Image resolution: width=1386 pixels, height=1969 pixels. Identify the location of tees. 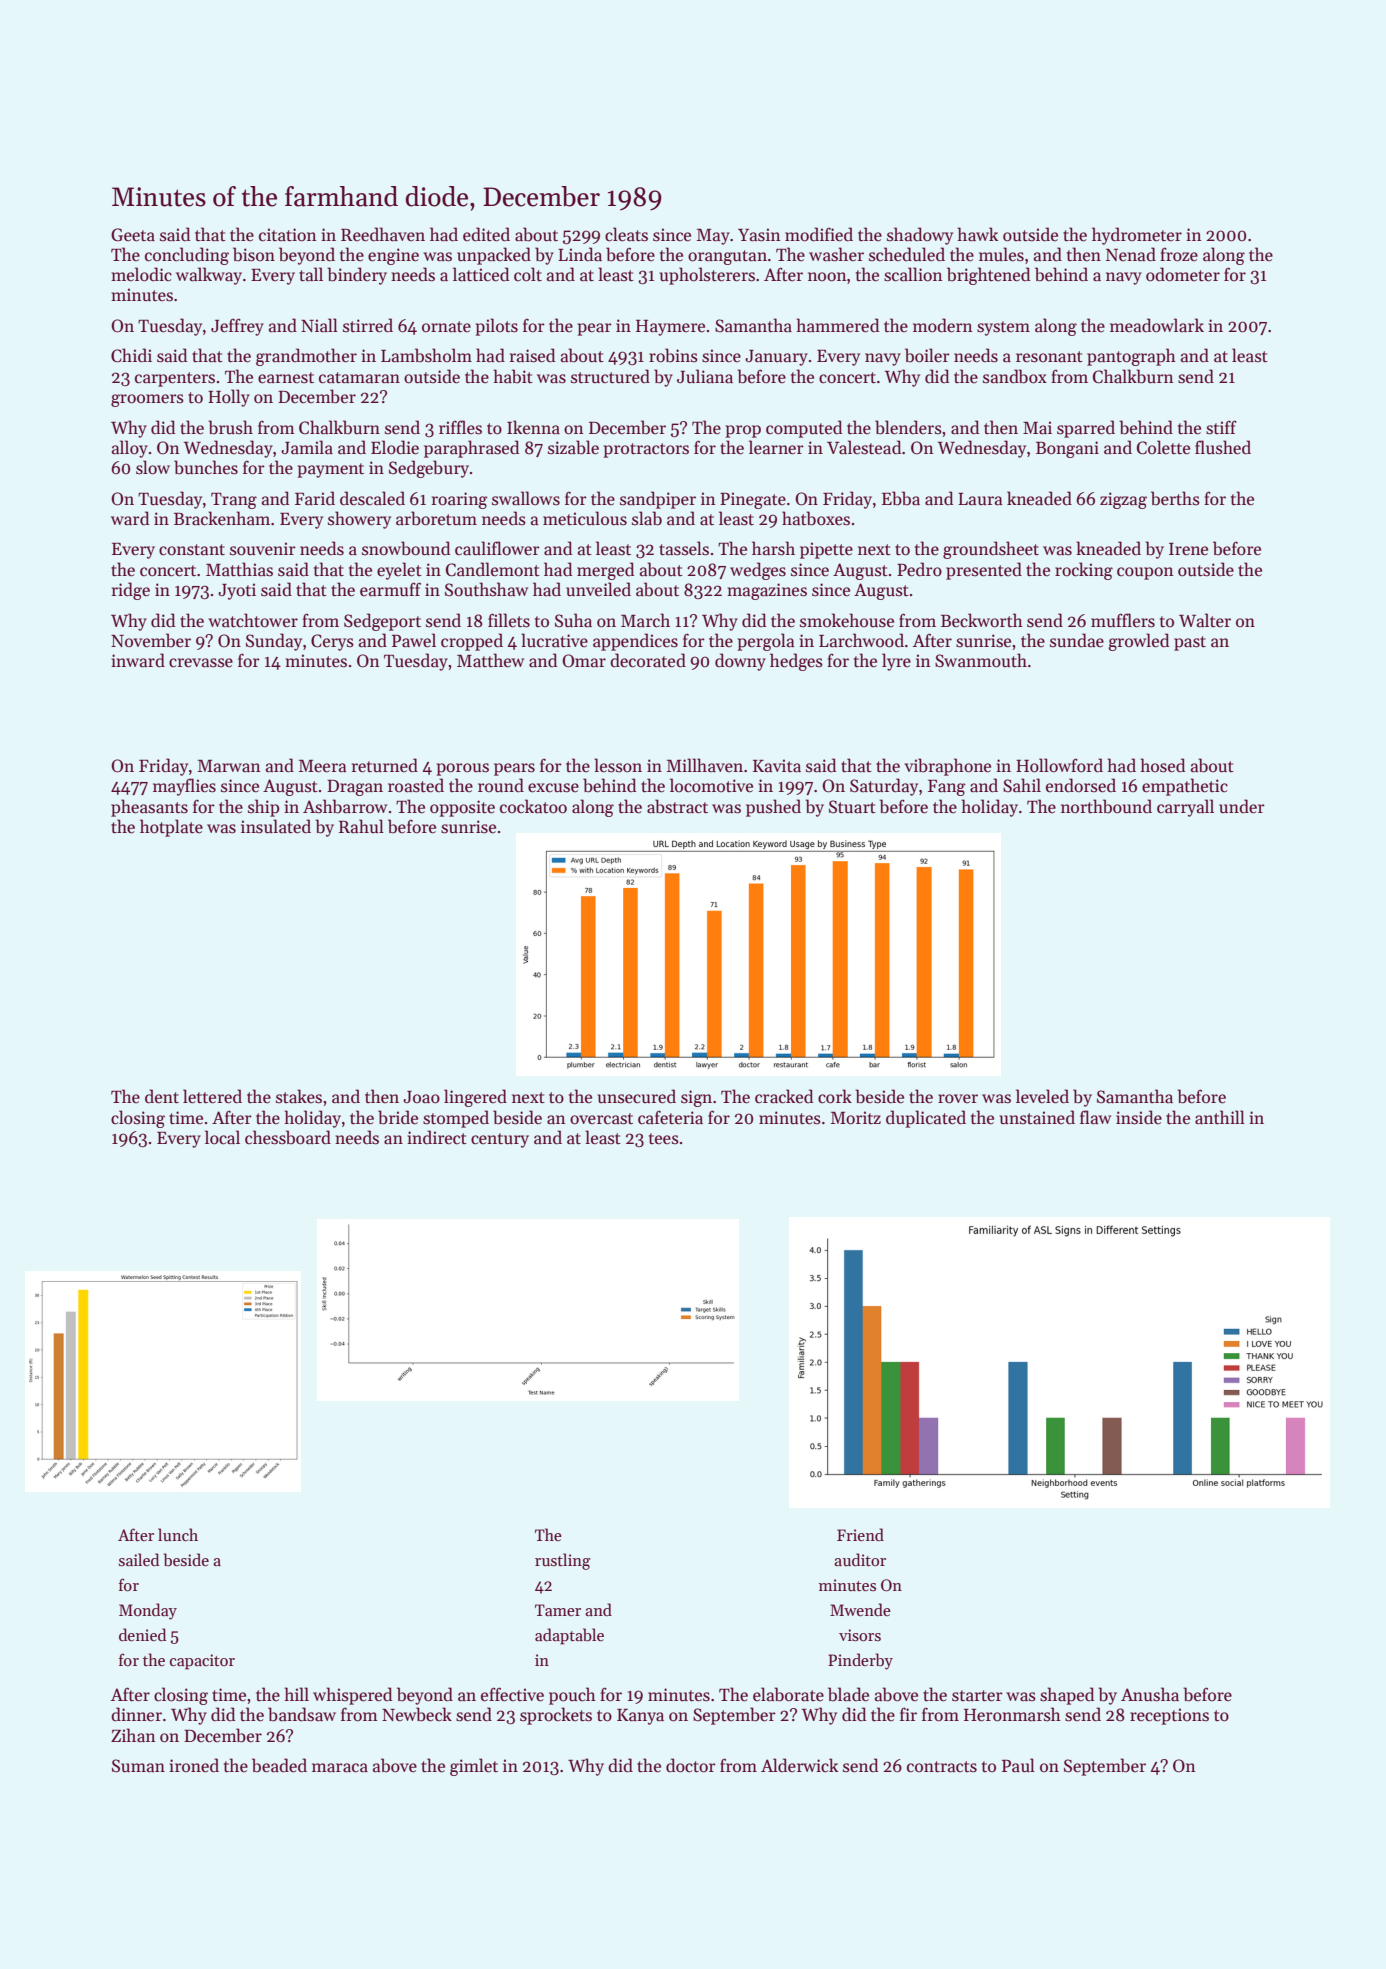
(664, 1139).
